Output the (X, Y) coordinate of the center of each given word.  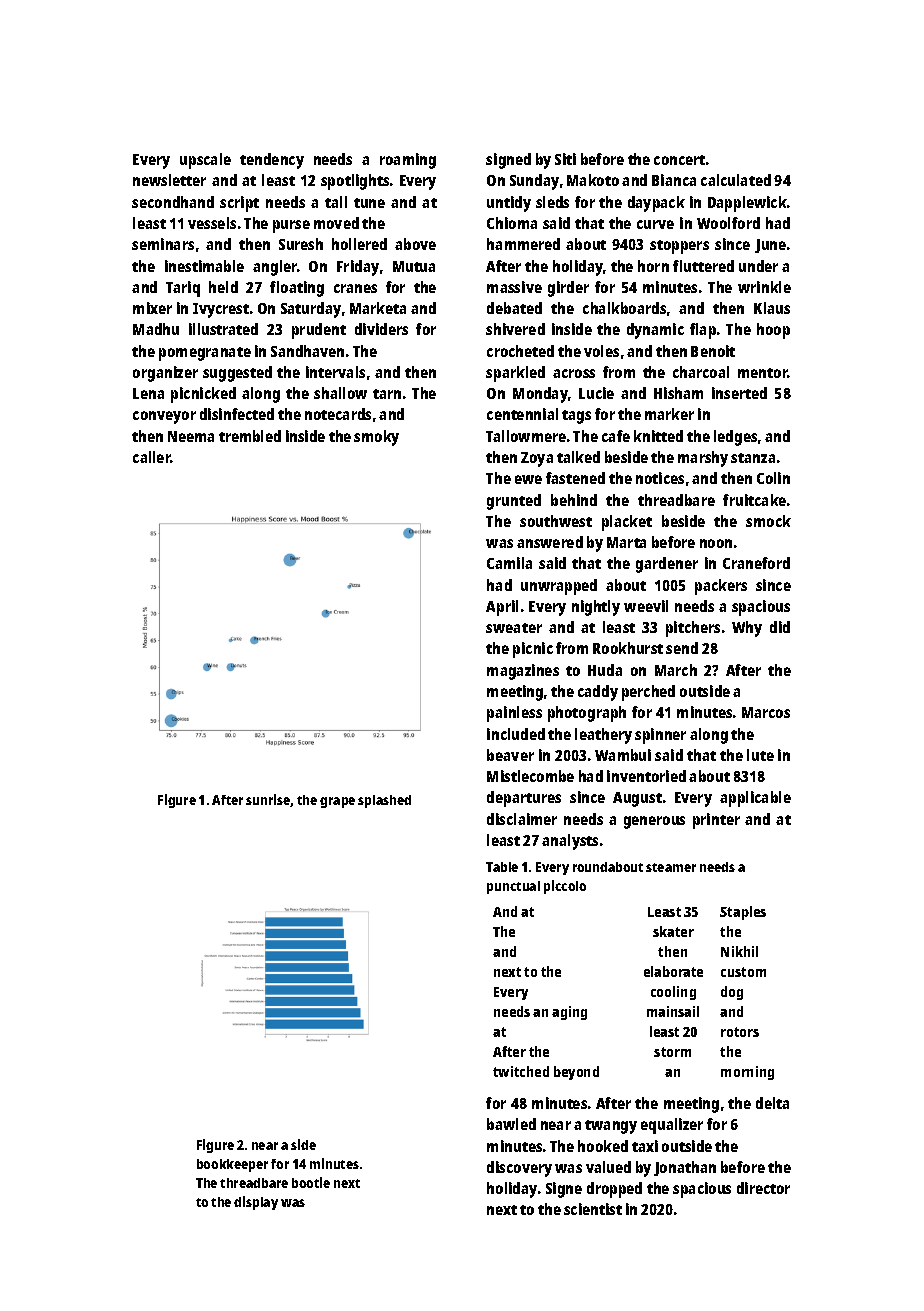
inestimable (204, 266)
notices (660, 478)
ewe (528, 479)
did (780, 627)
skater (673, 931)
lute (760, 755)
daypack (656, 204)
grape (337, 802)
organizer (165, 374)
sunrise (268, 800)
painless (514, 714)
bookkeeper (232, 1165)
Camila (509, 563)
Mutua (414, 266)
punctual (513, 887)
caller (152, 457)
